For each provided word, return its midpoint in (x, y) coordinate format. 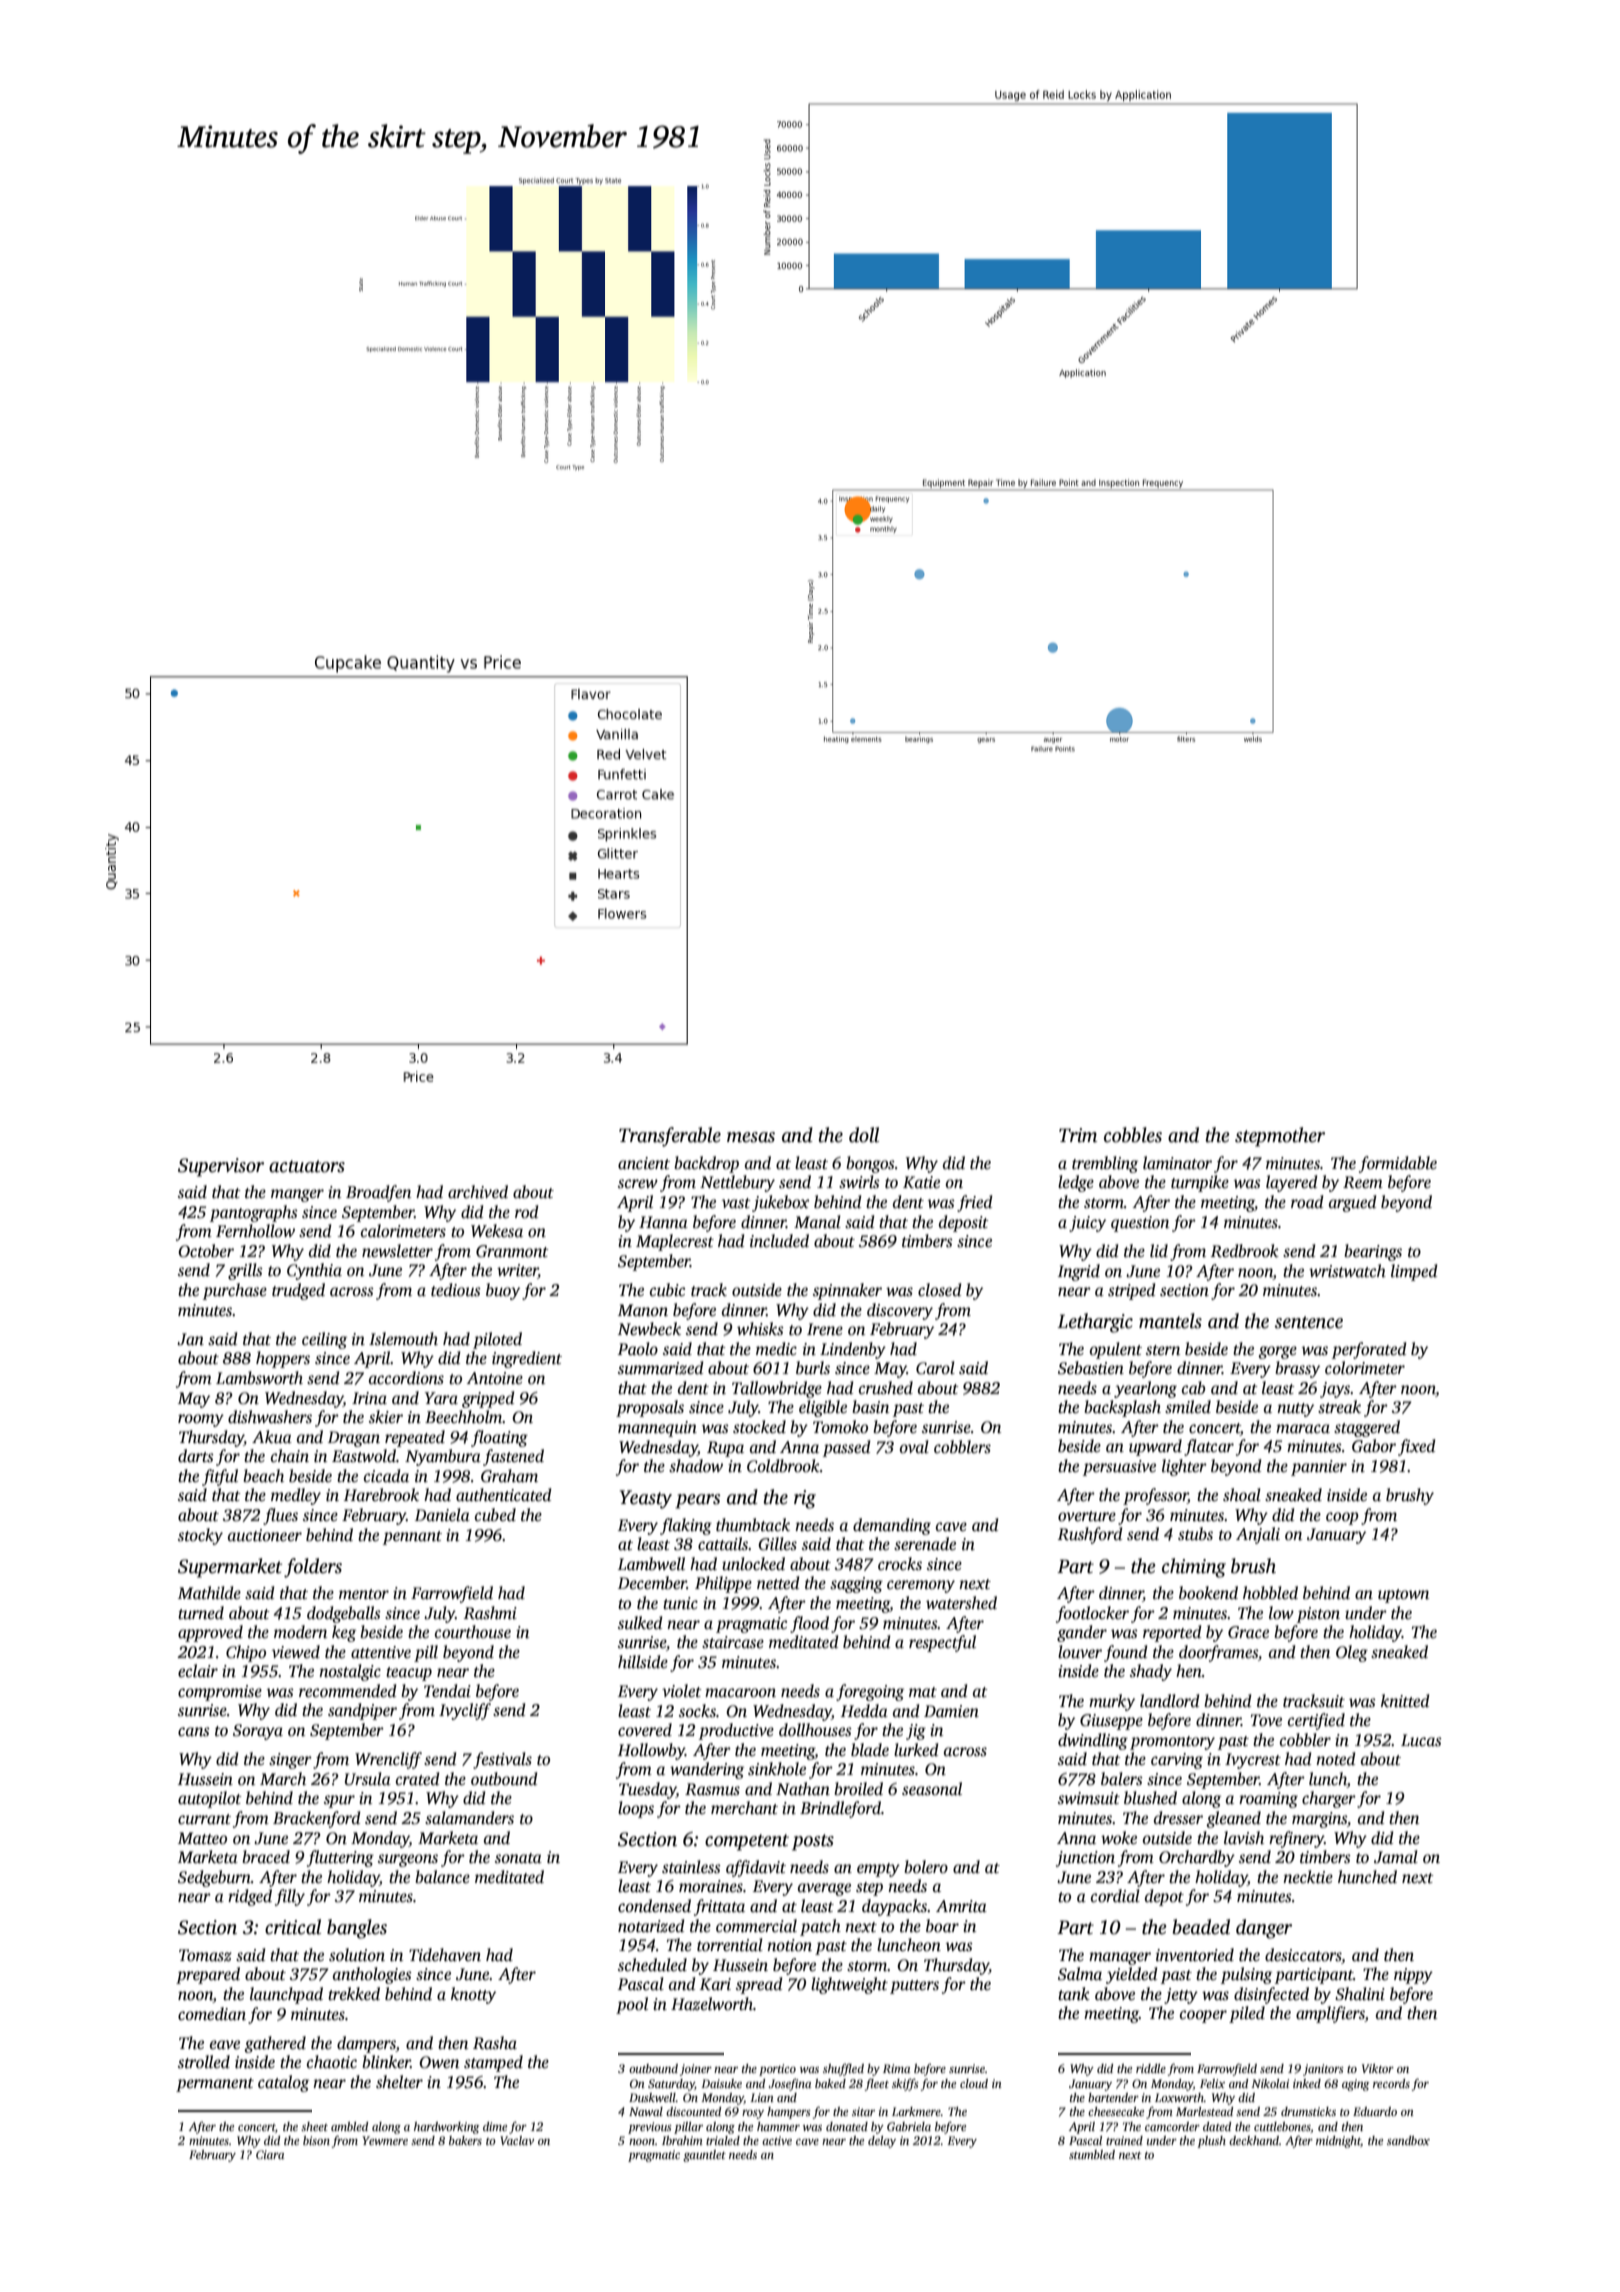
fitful (220, 1477)
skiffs (905, 2084)
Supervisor (221, 1167)
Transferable (670, 1137)
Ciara (270, 2154)
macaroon (740, 1693)
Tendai (447, 1691)
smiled (1188, 1407)
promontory (1172, 1743)
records (1391, 2083)
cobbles (1133, 1135)
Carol (935, 1368)
